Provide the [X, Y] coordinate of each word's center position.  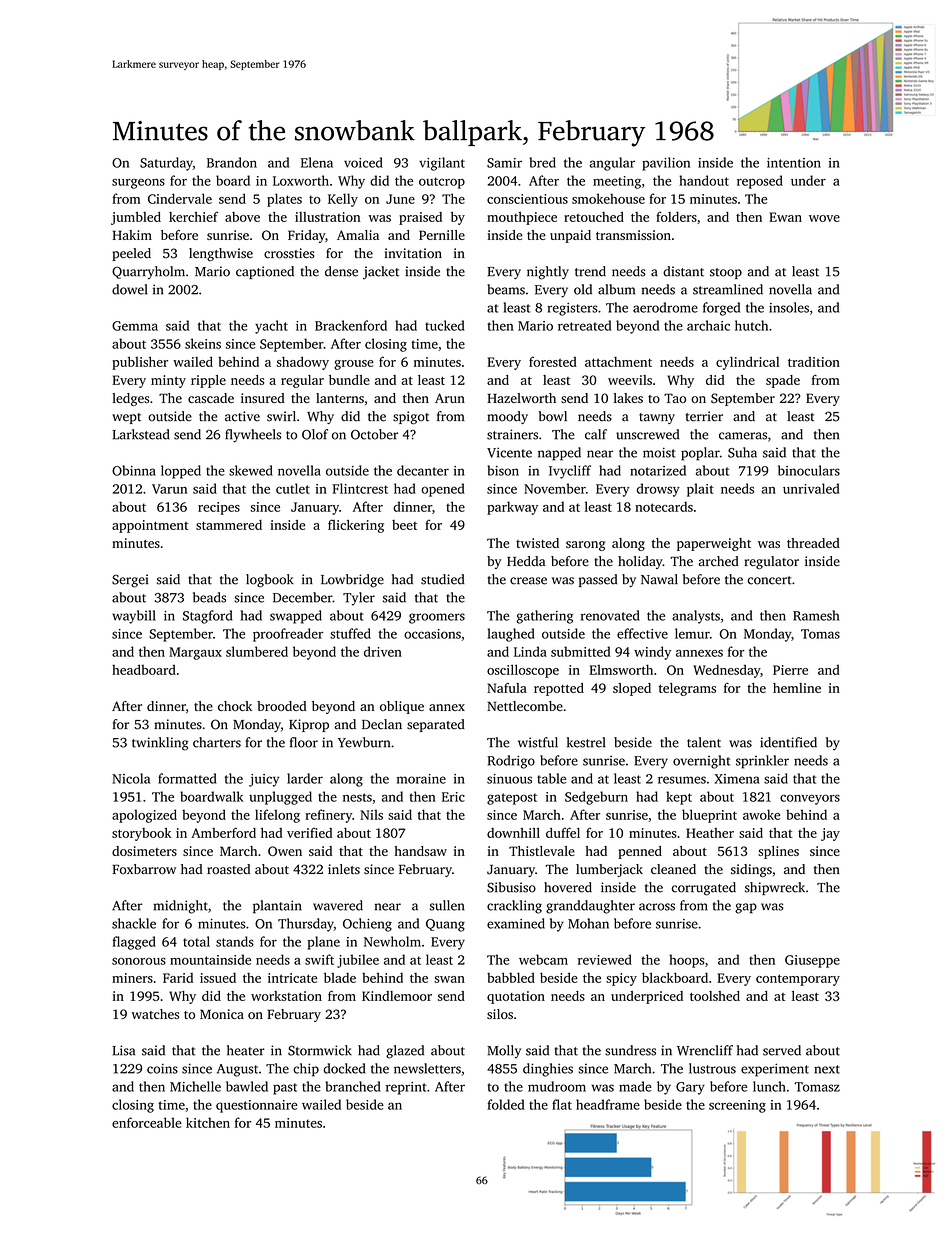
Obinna [134, 470]
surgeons [138, 183]
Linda [530, 651]
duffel [563, 832]
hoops [687, 961]
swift [319, 959]
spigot [411, 418]
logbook [270, 581]
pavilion [666, 164]
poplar [700, 454]
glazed [405, 1052]
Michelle [195, 1086]
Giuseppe [812, 961]
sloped [632, 689]
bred [542, 162]
